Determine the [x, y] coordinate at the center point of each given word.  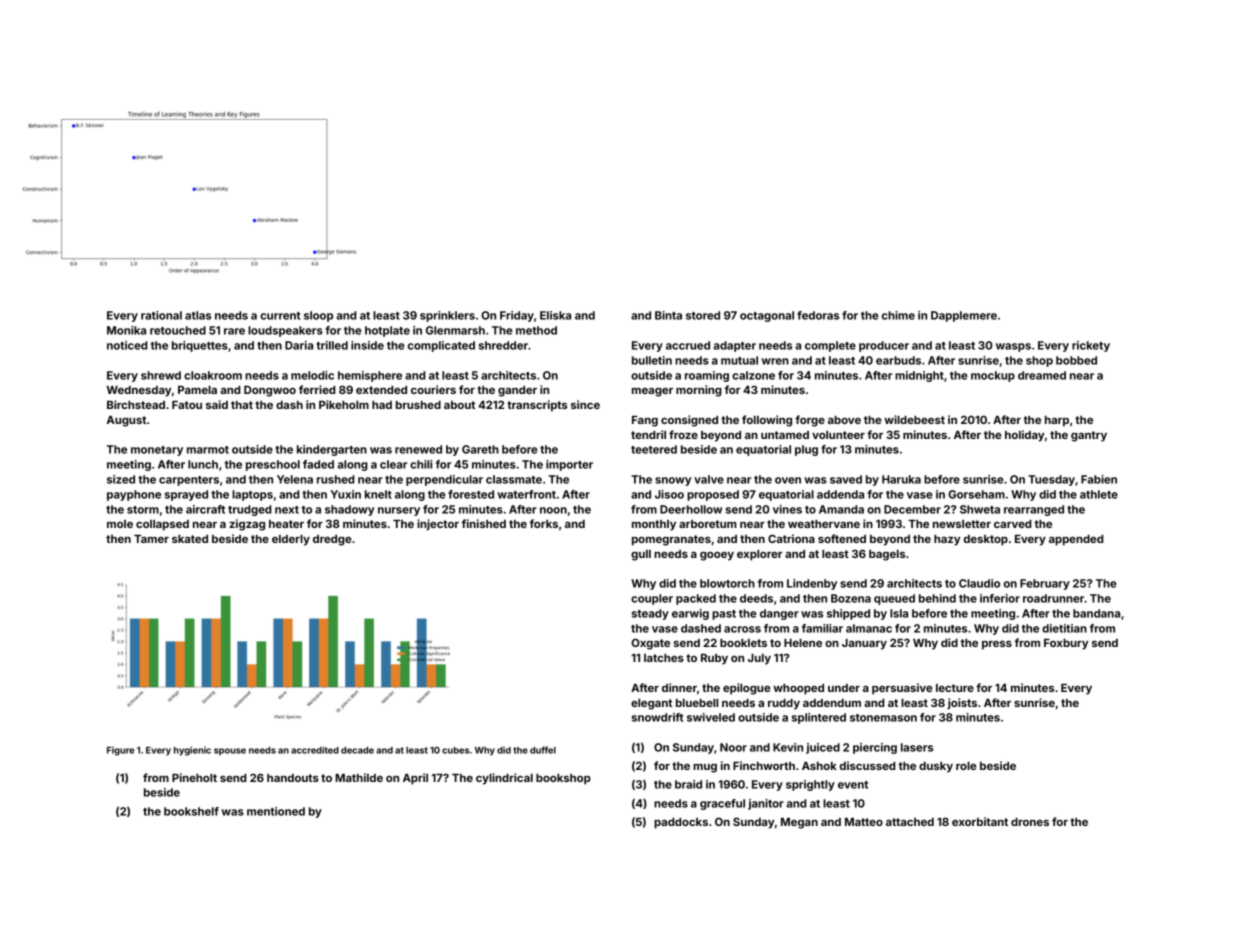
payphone [134, 495]
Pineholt [194, 777]
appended [1076, 540]
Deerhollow [691, 509]
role [966, 766]
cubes [455, 750]
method [536, 330]
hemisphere [370, 376]
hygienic [192, 751]
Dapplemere [964, 316]
